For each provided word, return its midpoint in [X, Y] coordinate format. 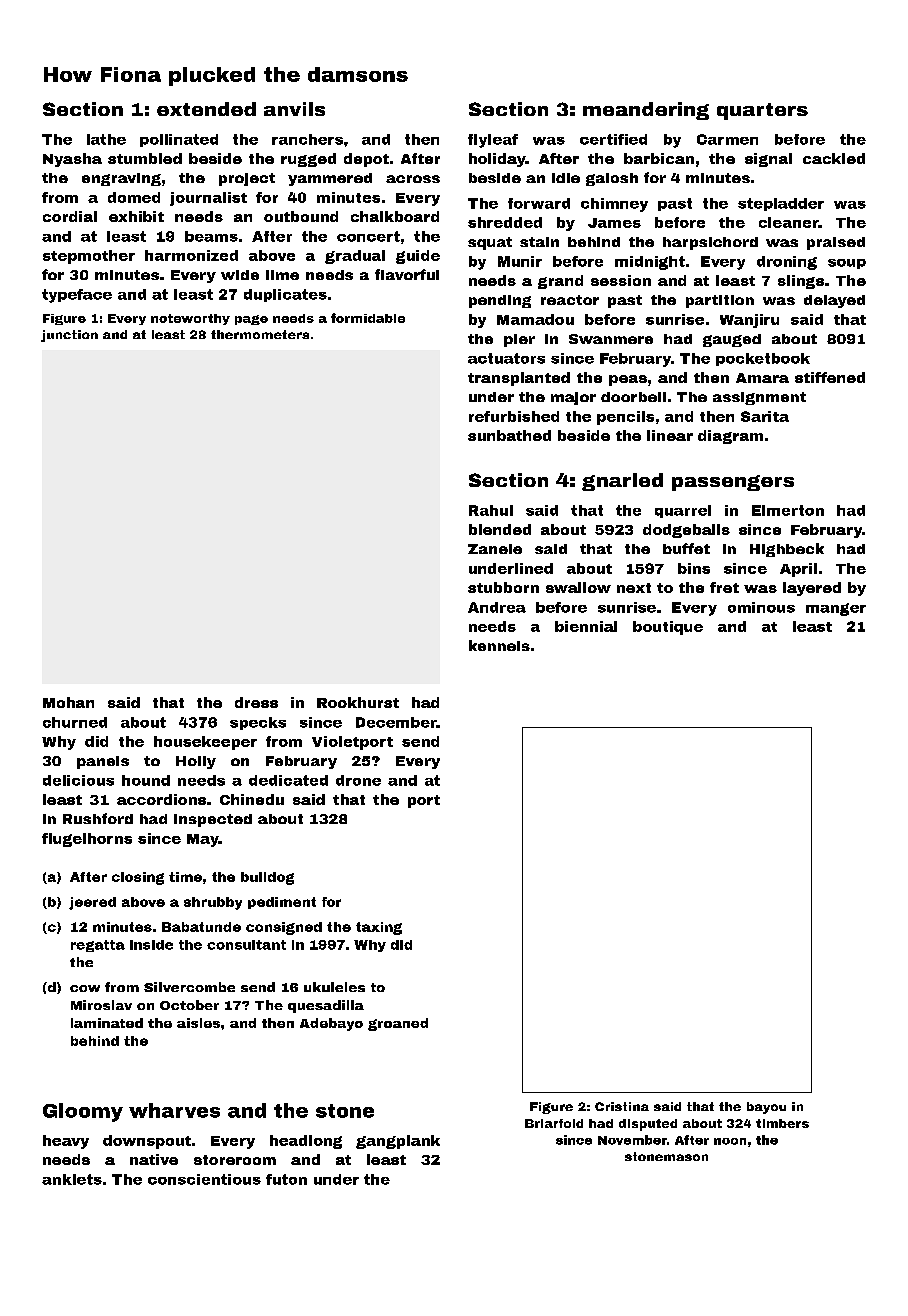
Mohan [68, 702]
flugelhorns [87, 840]
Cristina [622, 1106]
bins [694, 568]
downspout [147, 1142]
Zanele [495, 549]
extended [206, 109]
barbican [659, 158]
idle [566, 178]
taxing [379, 928]
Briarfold [554, 1123]
